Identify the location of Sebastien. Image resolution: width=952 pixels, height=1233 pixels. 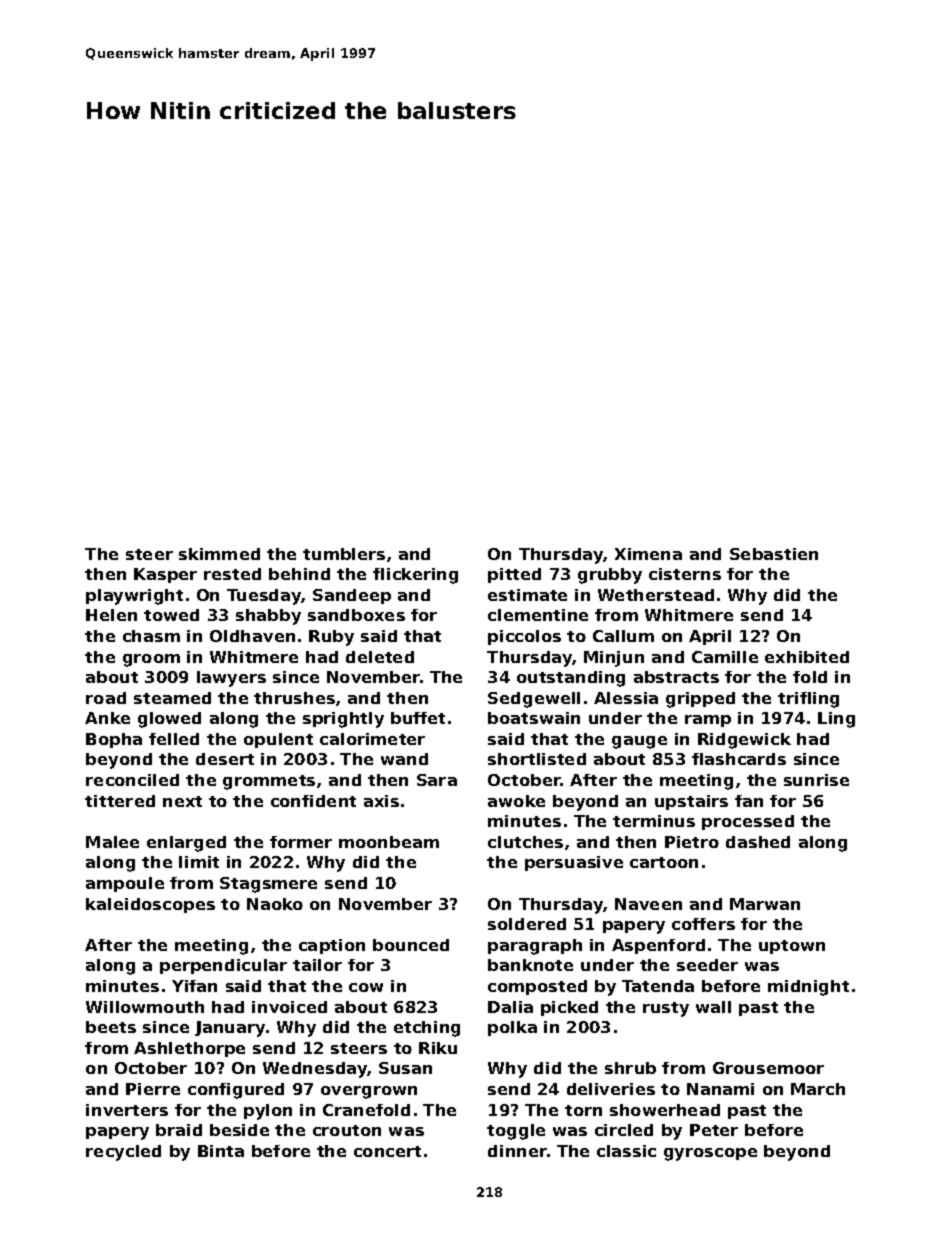
(774, 554).
